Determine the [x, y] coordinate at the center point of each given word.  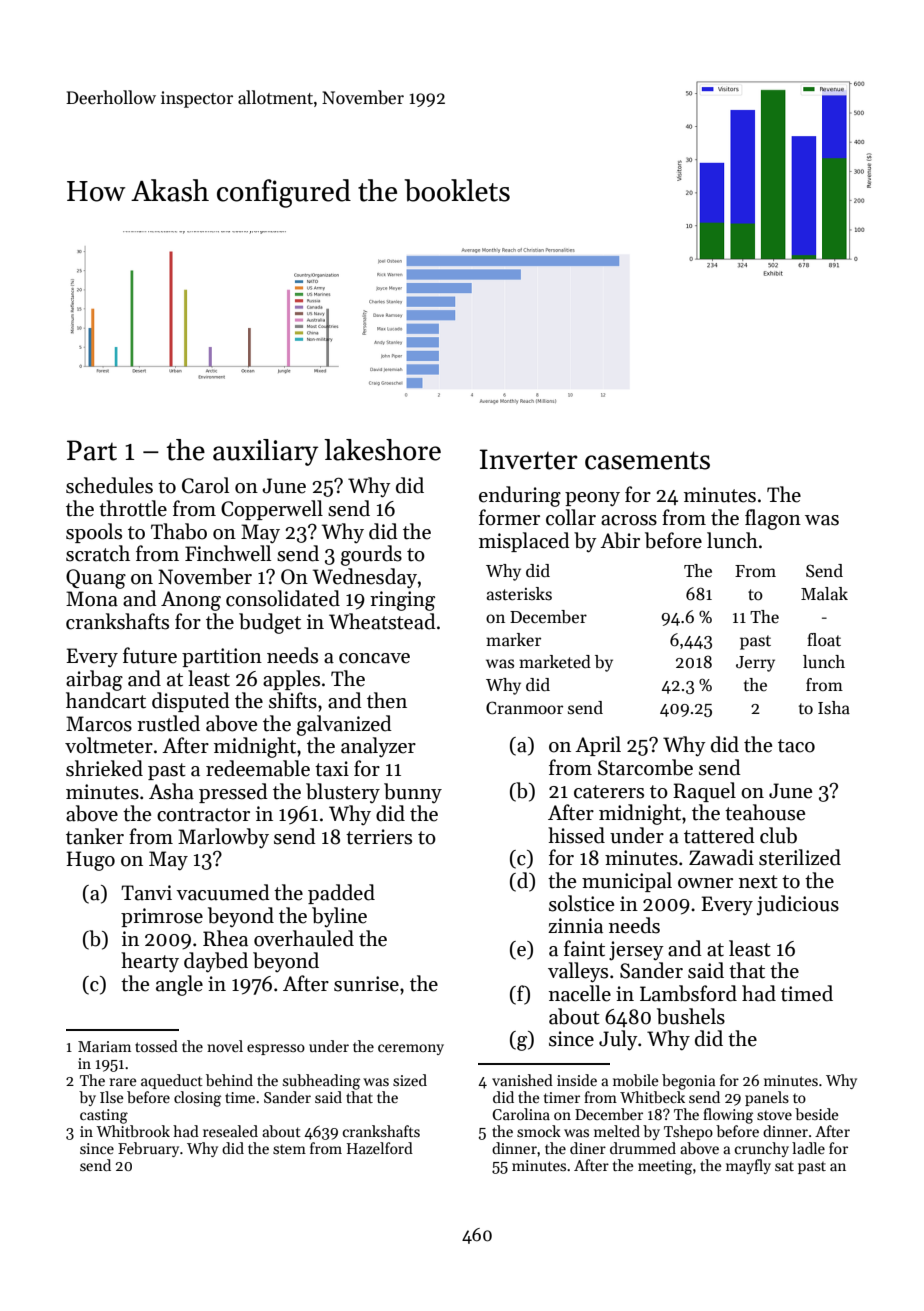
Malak [824, 594]
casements [647, 460]
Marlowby [223, 838]
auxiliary [265, 452]
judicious [798, 905]
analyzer [378, 747]
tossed [156, 1046]
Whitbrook [133, 1131]
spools [94, 533]
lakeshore [382, 450]
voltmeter [109, 745]
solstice [581, 903]
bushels [691, 1016]
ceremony [411, 1049]
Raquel [704, 792]
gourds [371, 555]
